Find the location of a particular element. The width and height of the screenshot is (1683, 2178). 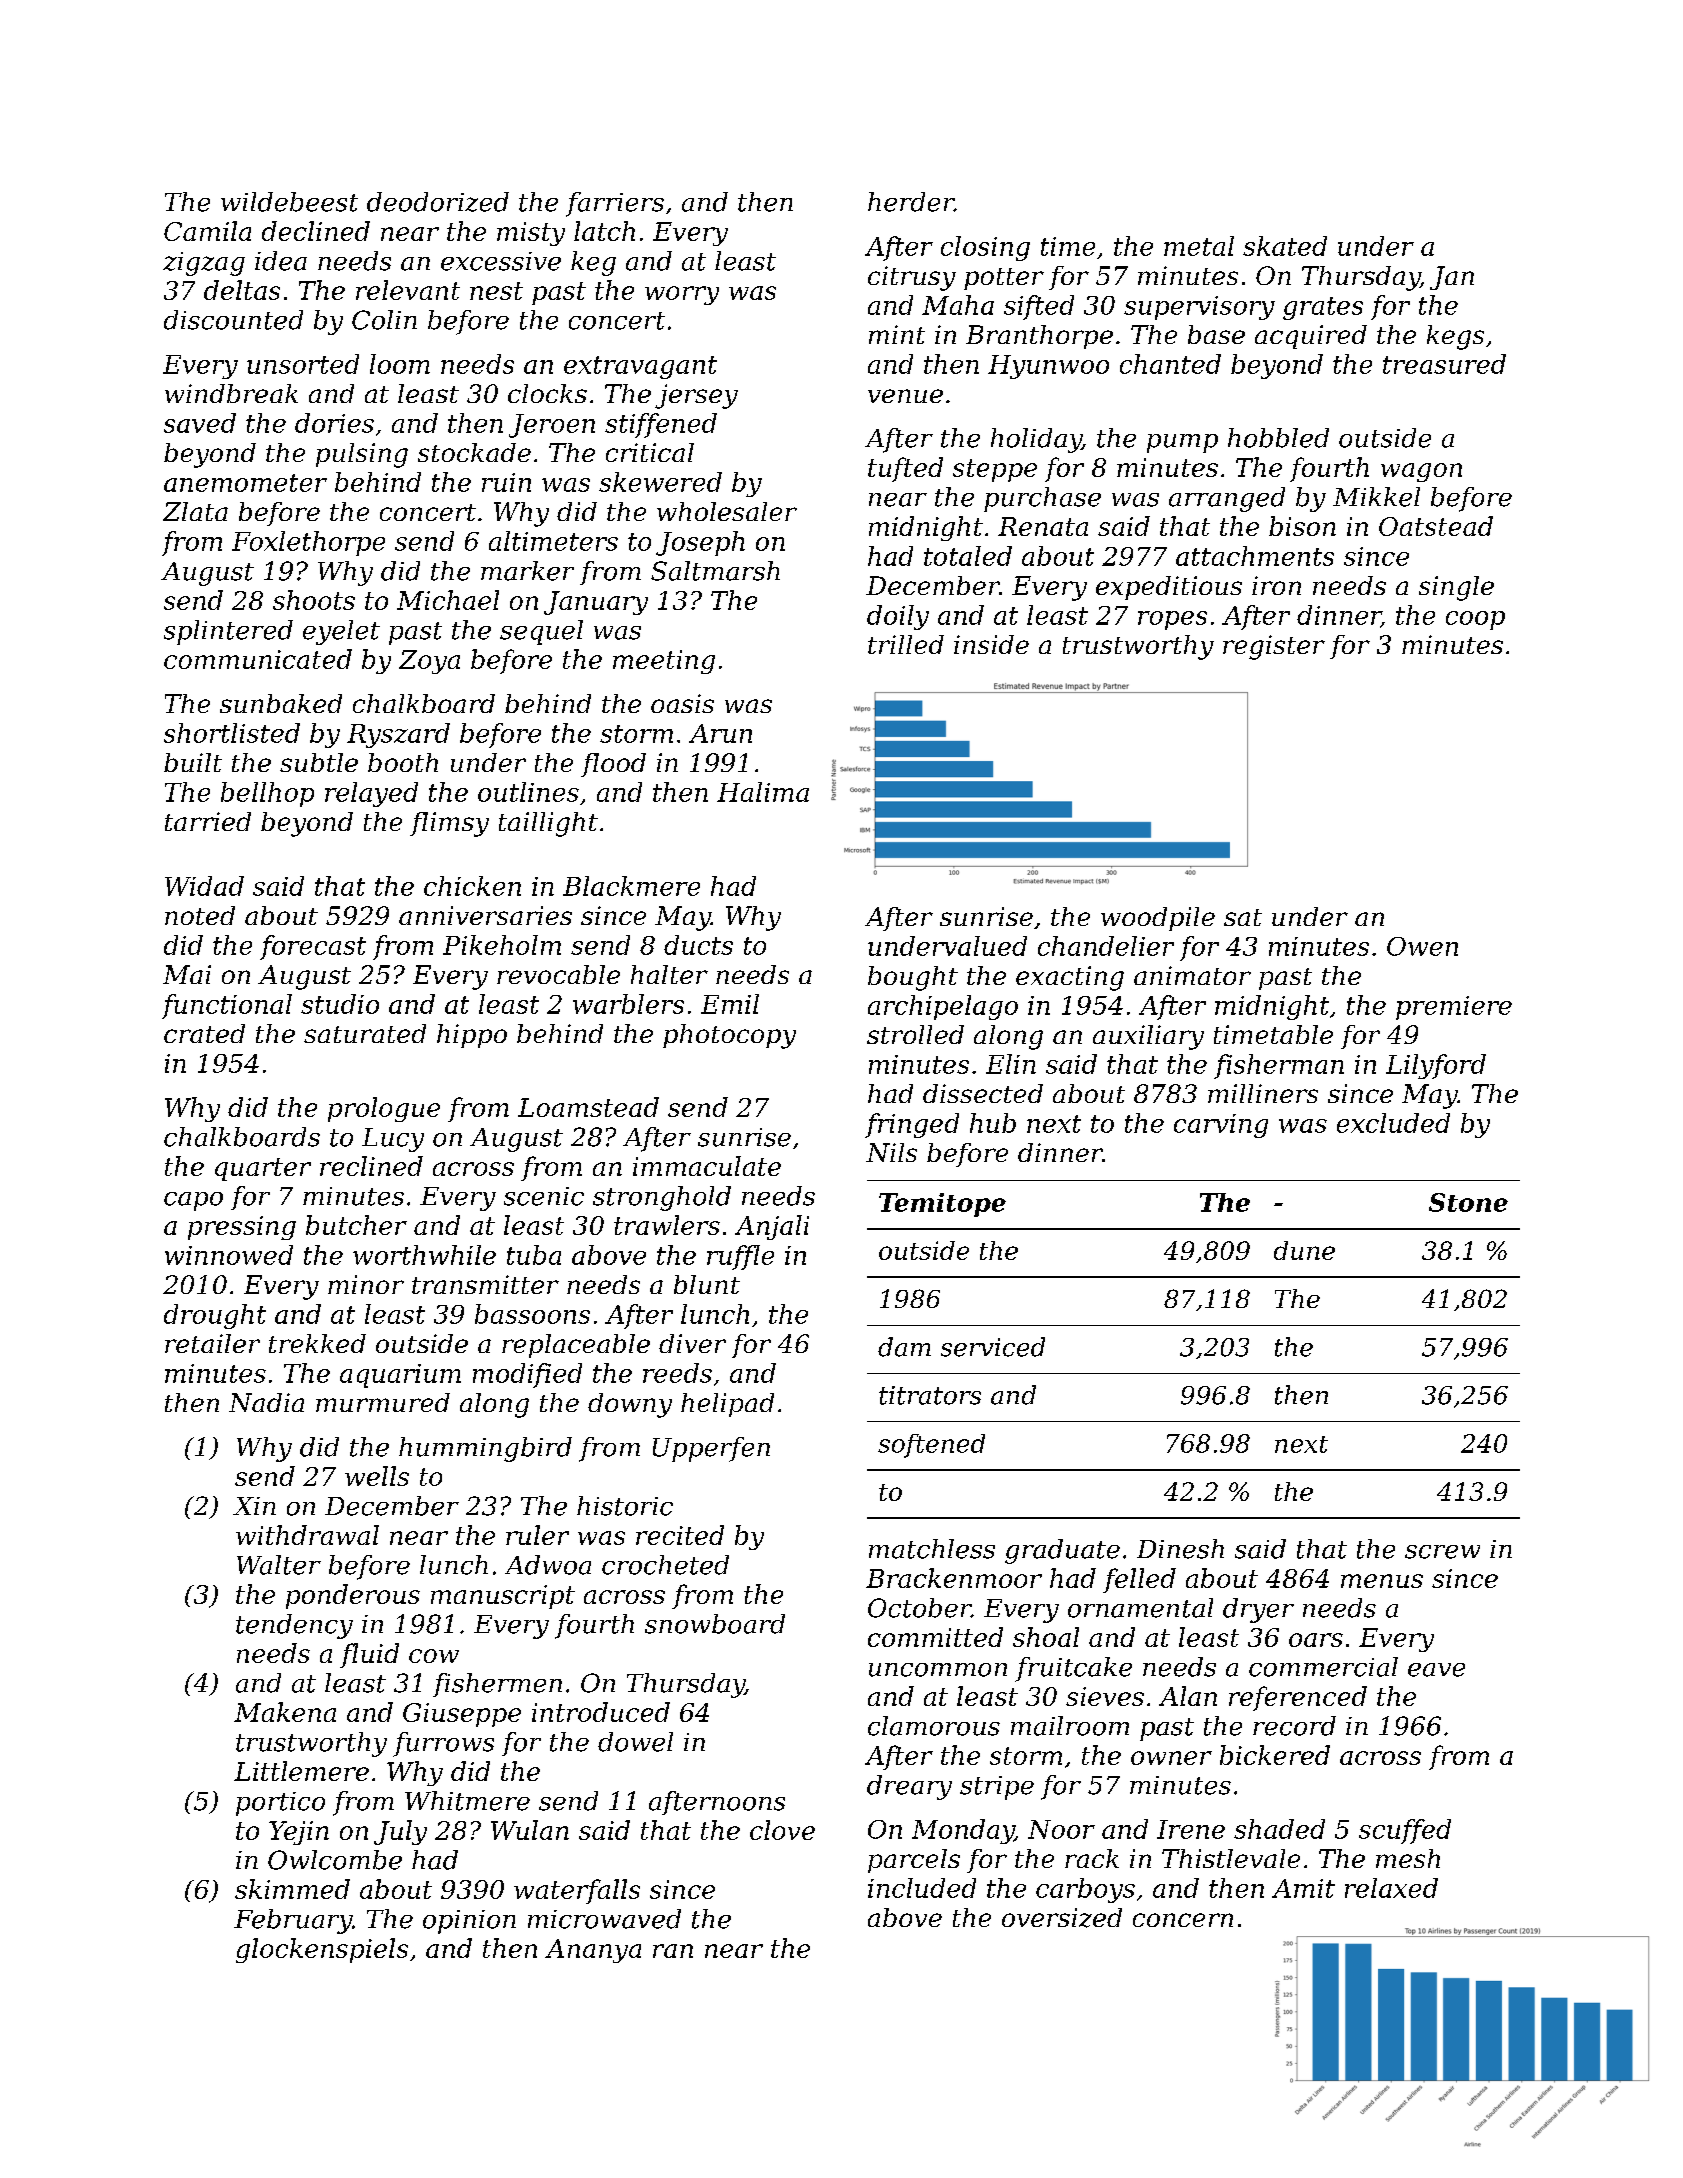

ducts is located at coordinates (698, 945).
